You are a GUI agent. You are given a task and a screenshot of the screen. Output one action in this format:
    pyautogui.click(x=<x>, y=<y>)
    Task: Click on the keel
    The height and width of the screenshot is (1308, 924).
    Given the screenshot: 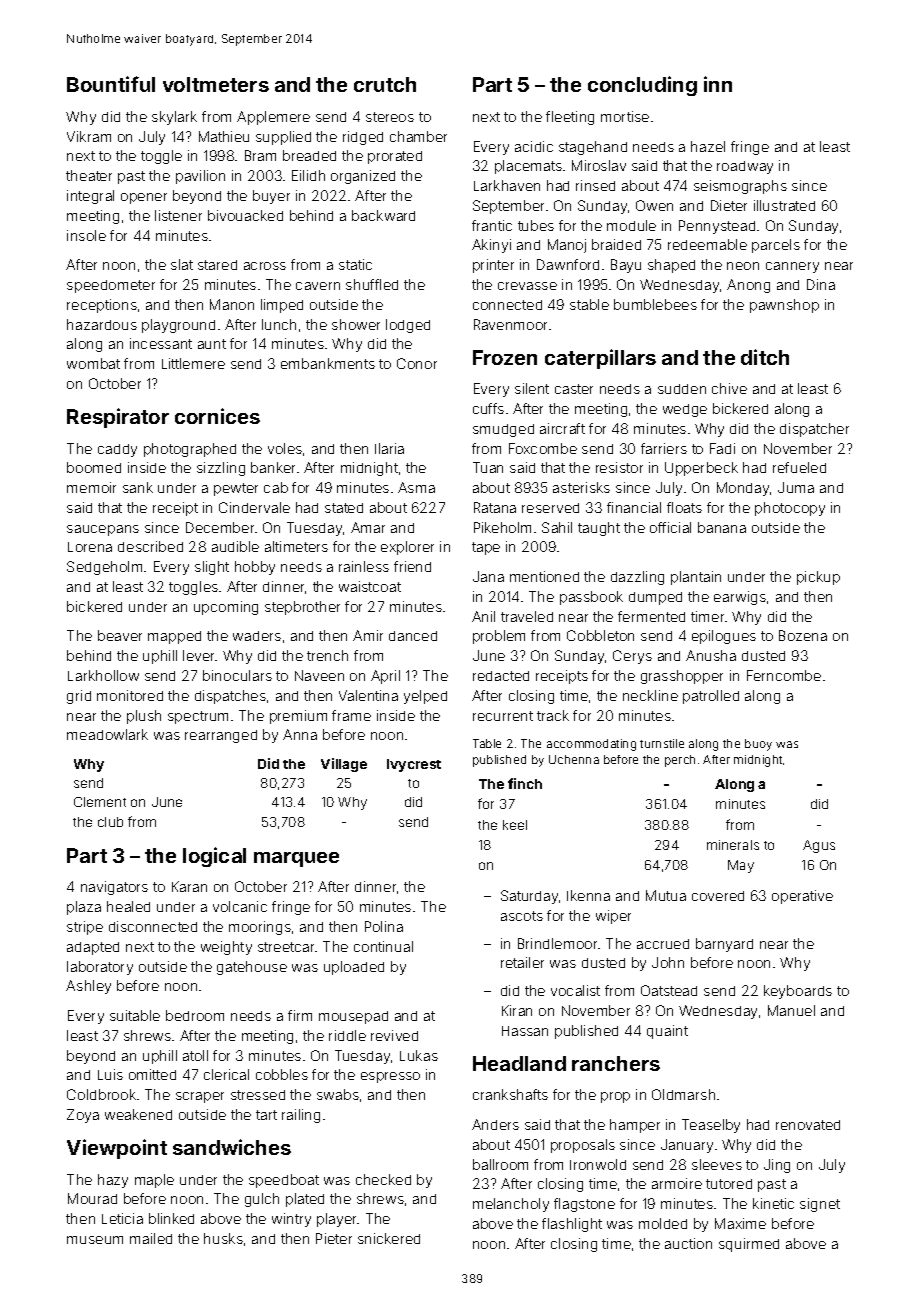 What is the action you would take?
    pyautogui.click(x=515, y=825)
